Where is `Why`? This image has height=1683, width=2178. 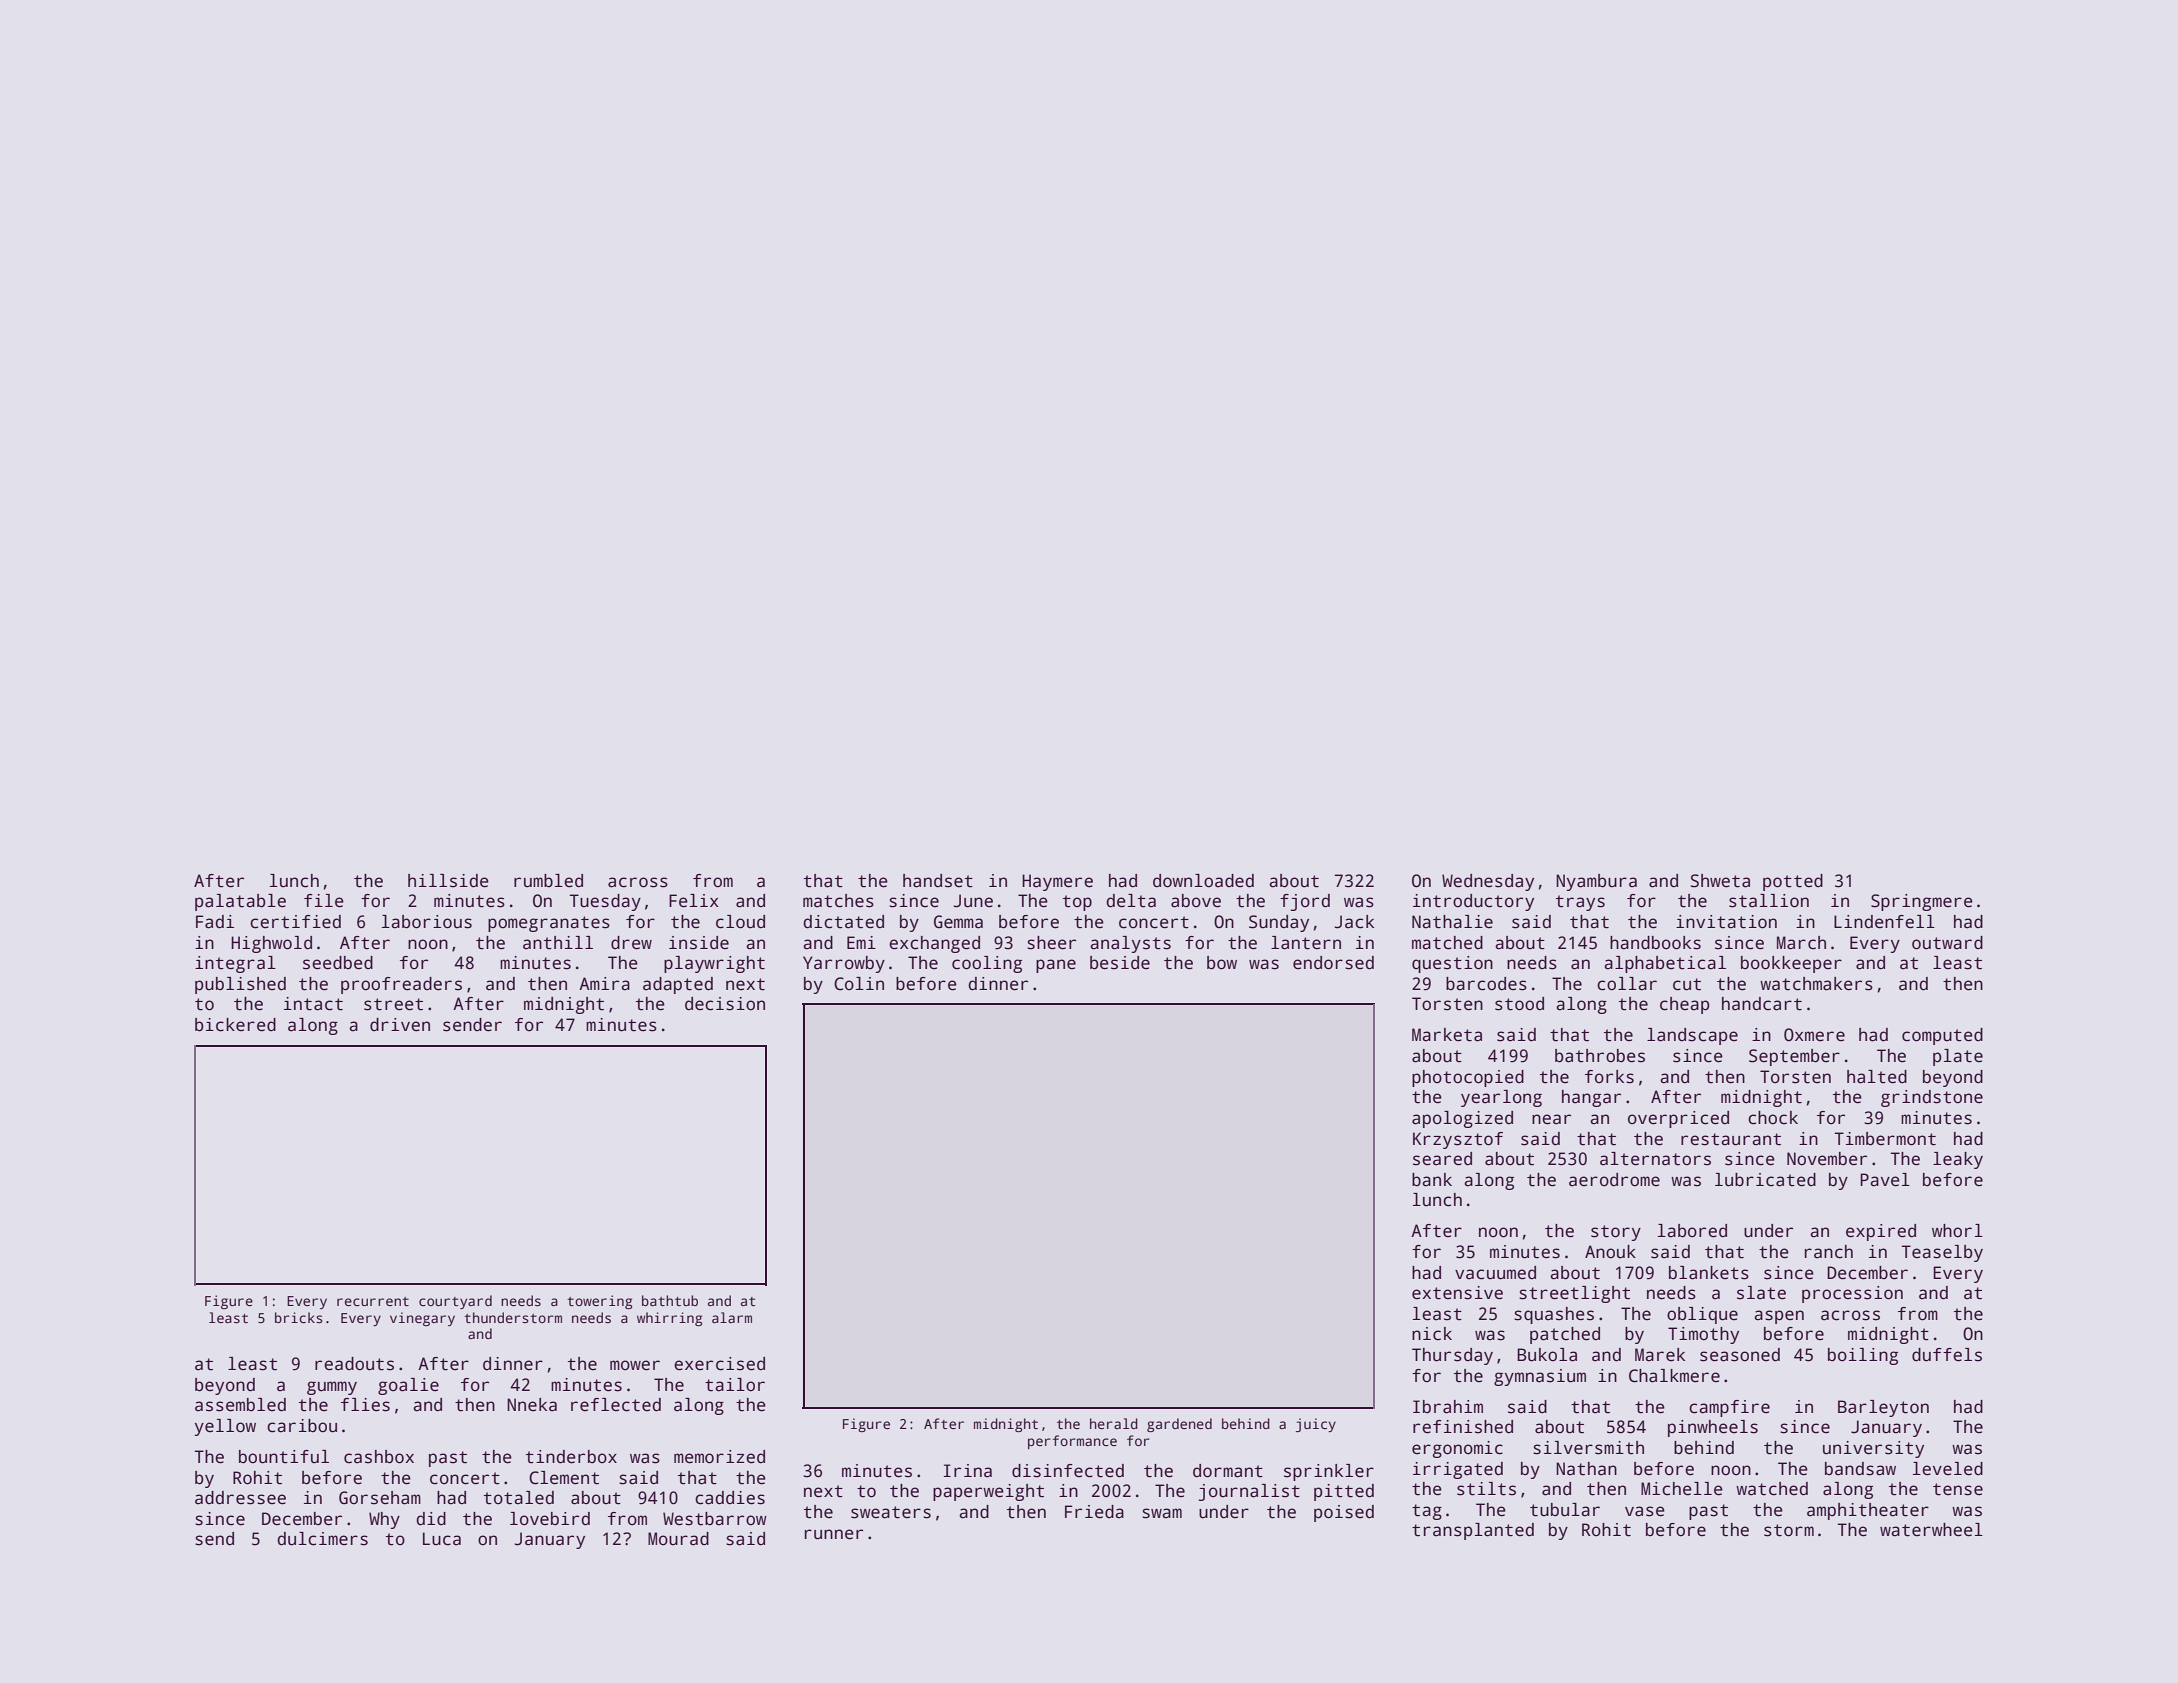
Why is located at coordinates (384, 1520).
